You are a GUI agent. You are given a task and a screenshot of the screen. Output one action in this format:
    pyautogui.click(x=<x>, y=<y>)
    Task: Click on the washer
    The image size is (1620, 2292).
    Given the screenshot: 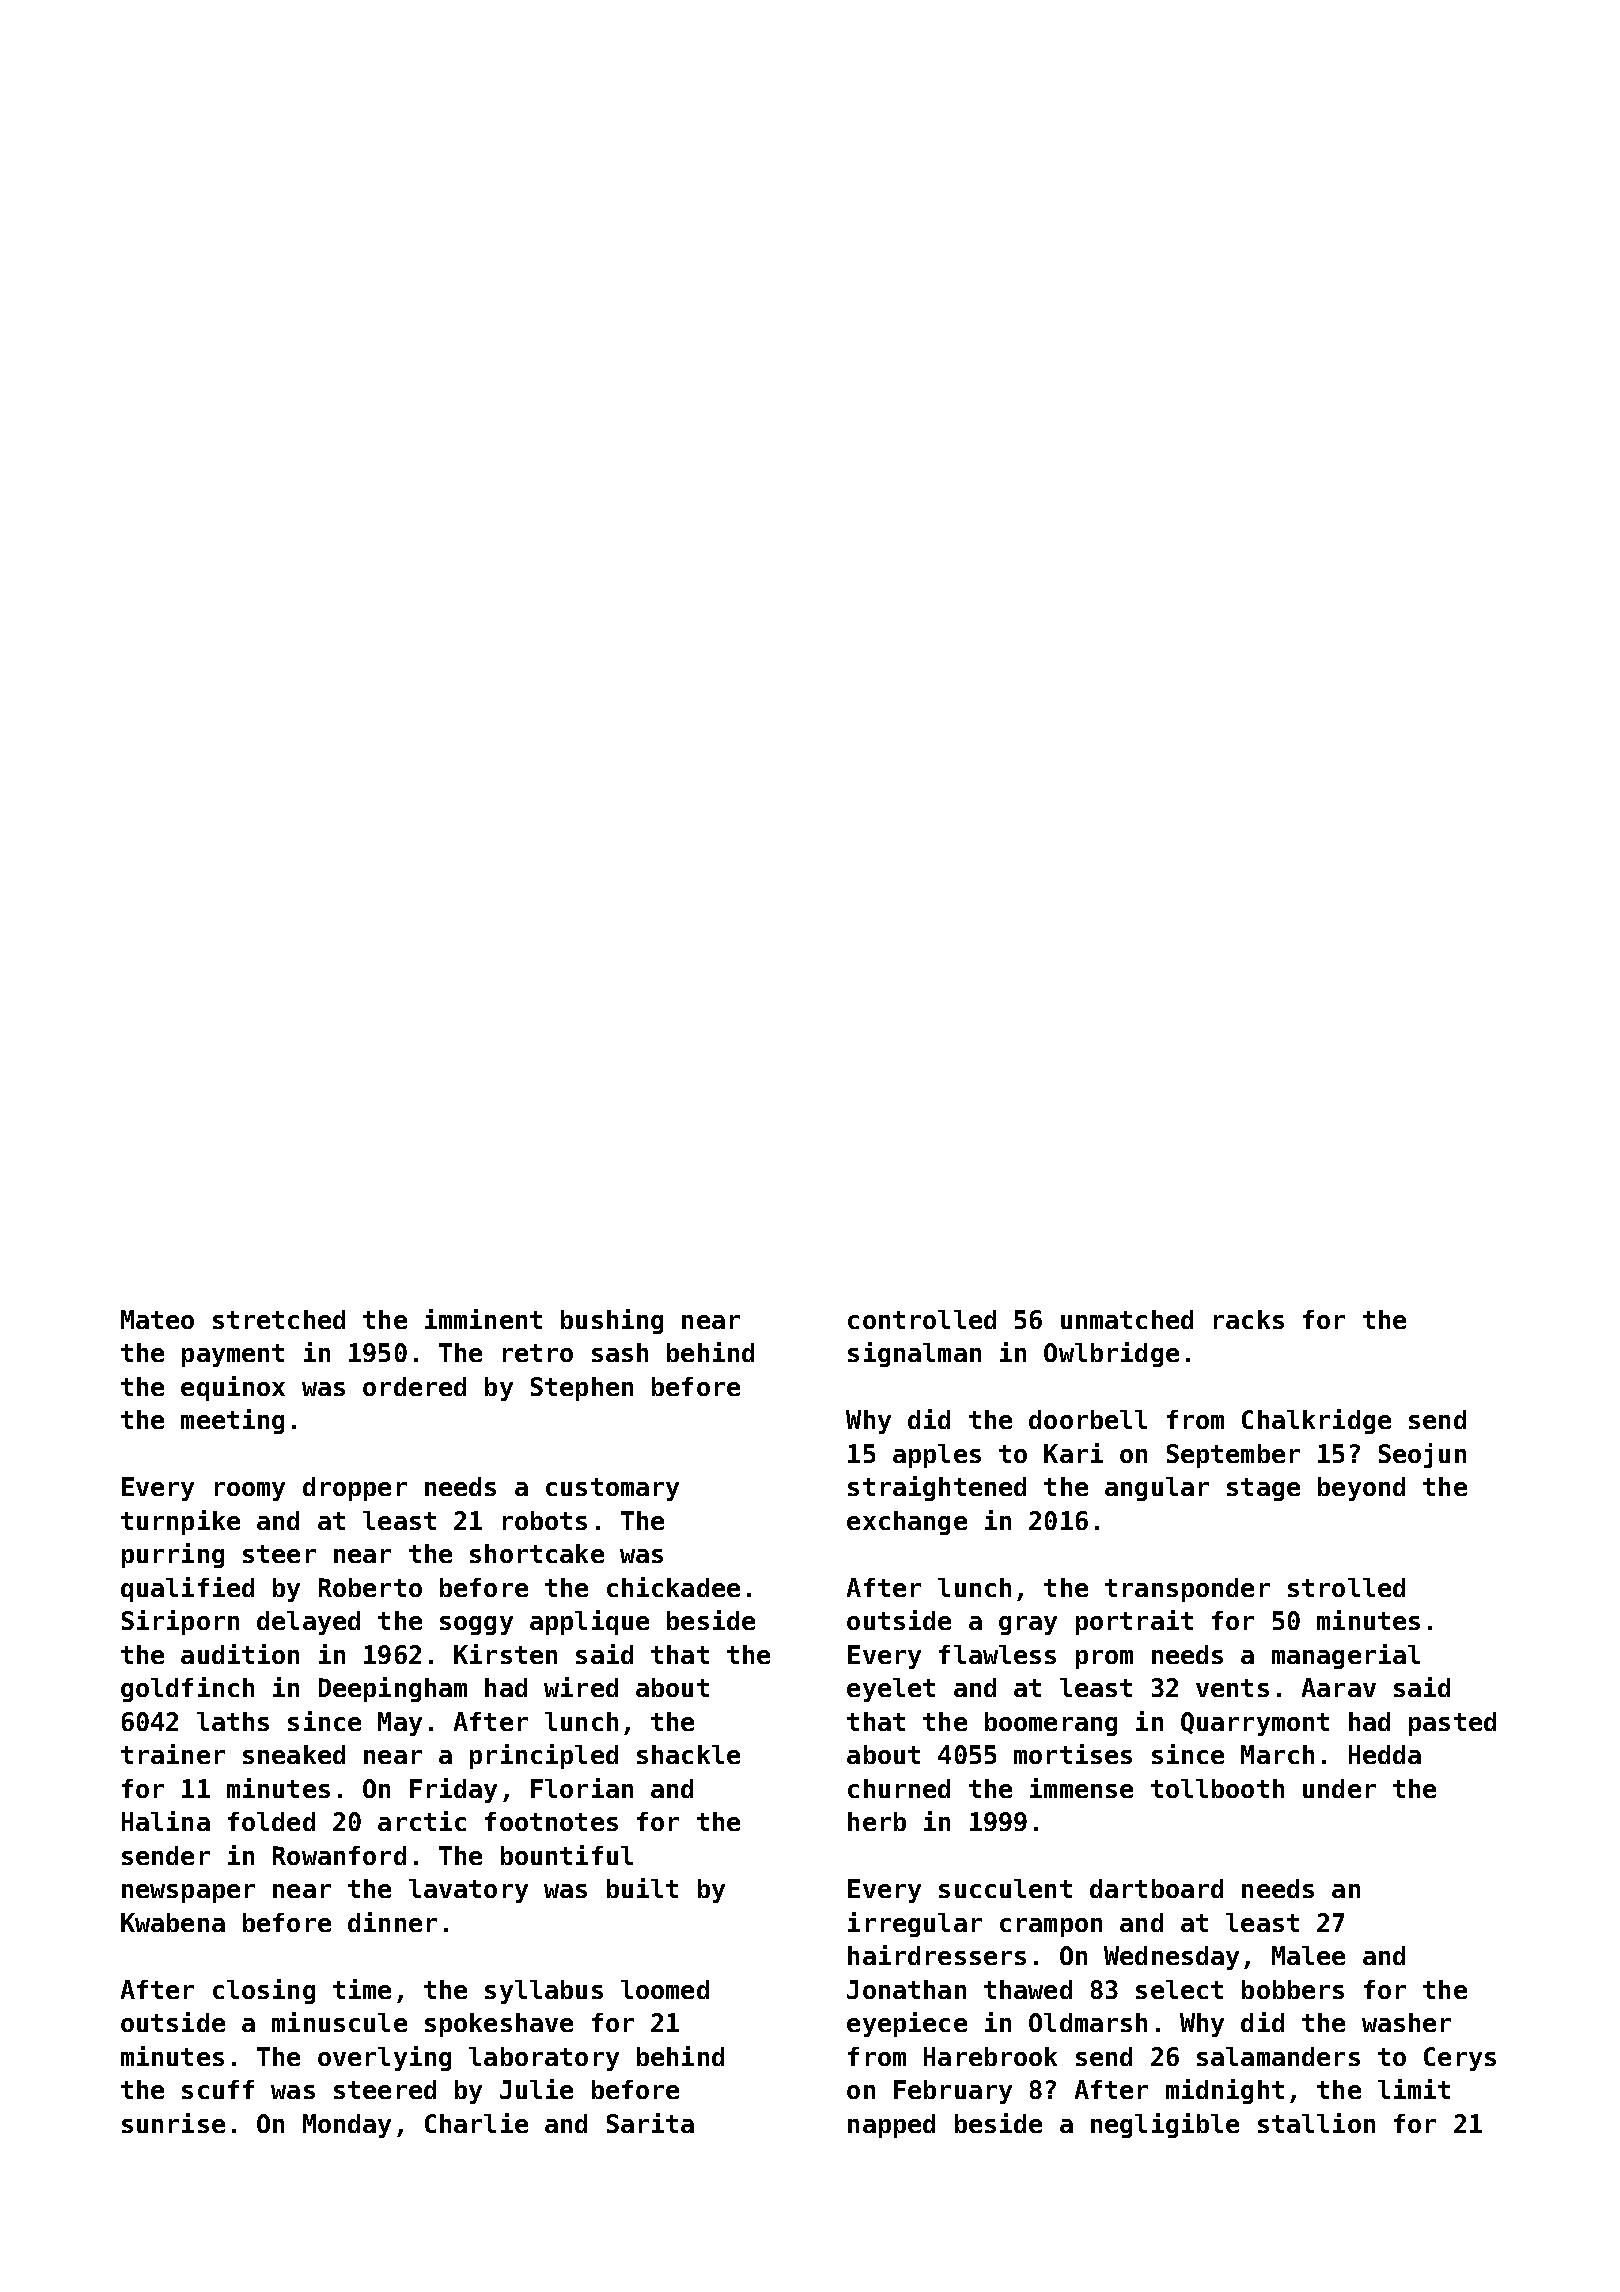 What is the action you would take?
    pyautogui.click(x=1406, y=2022)
